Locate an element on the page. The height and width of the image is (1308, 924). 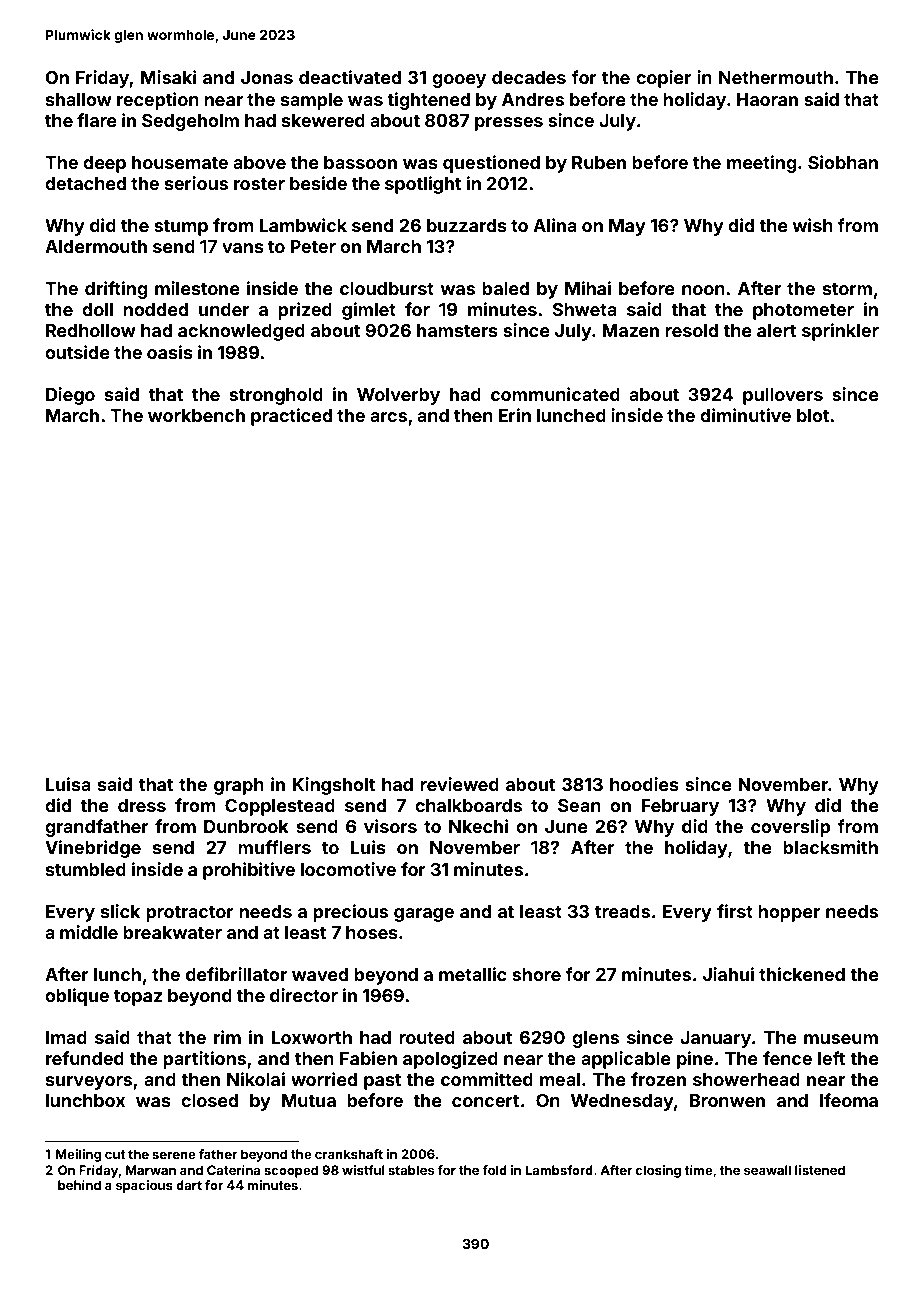
Vinebridge is located at coordinates (93, 849).
